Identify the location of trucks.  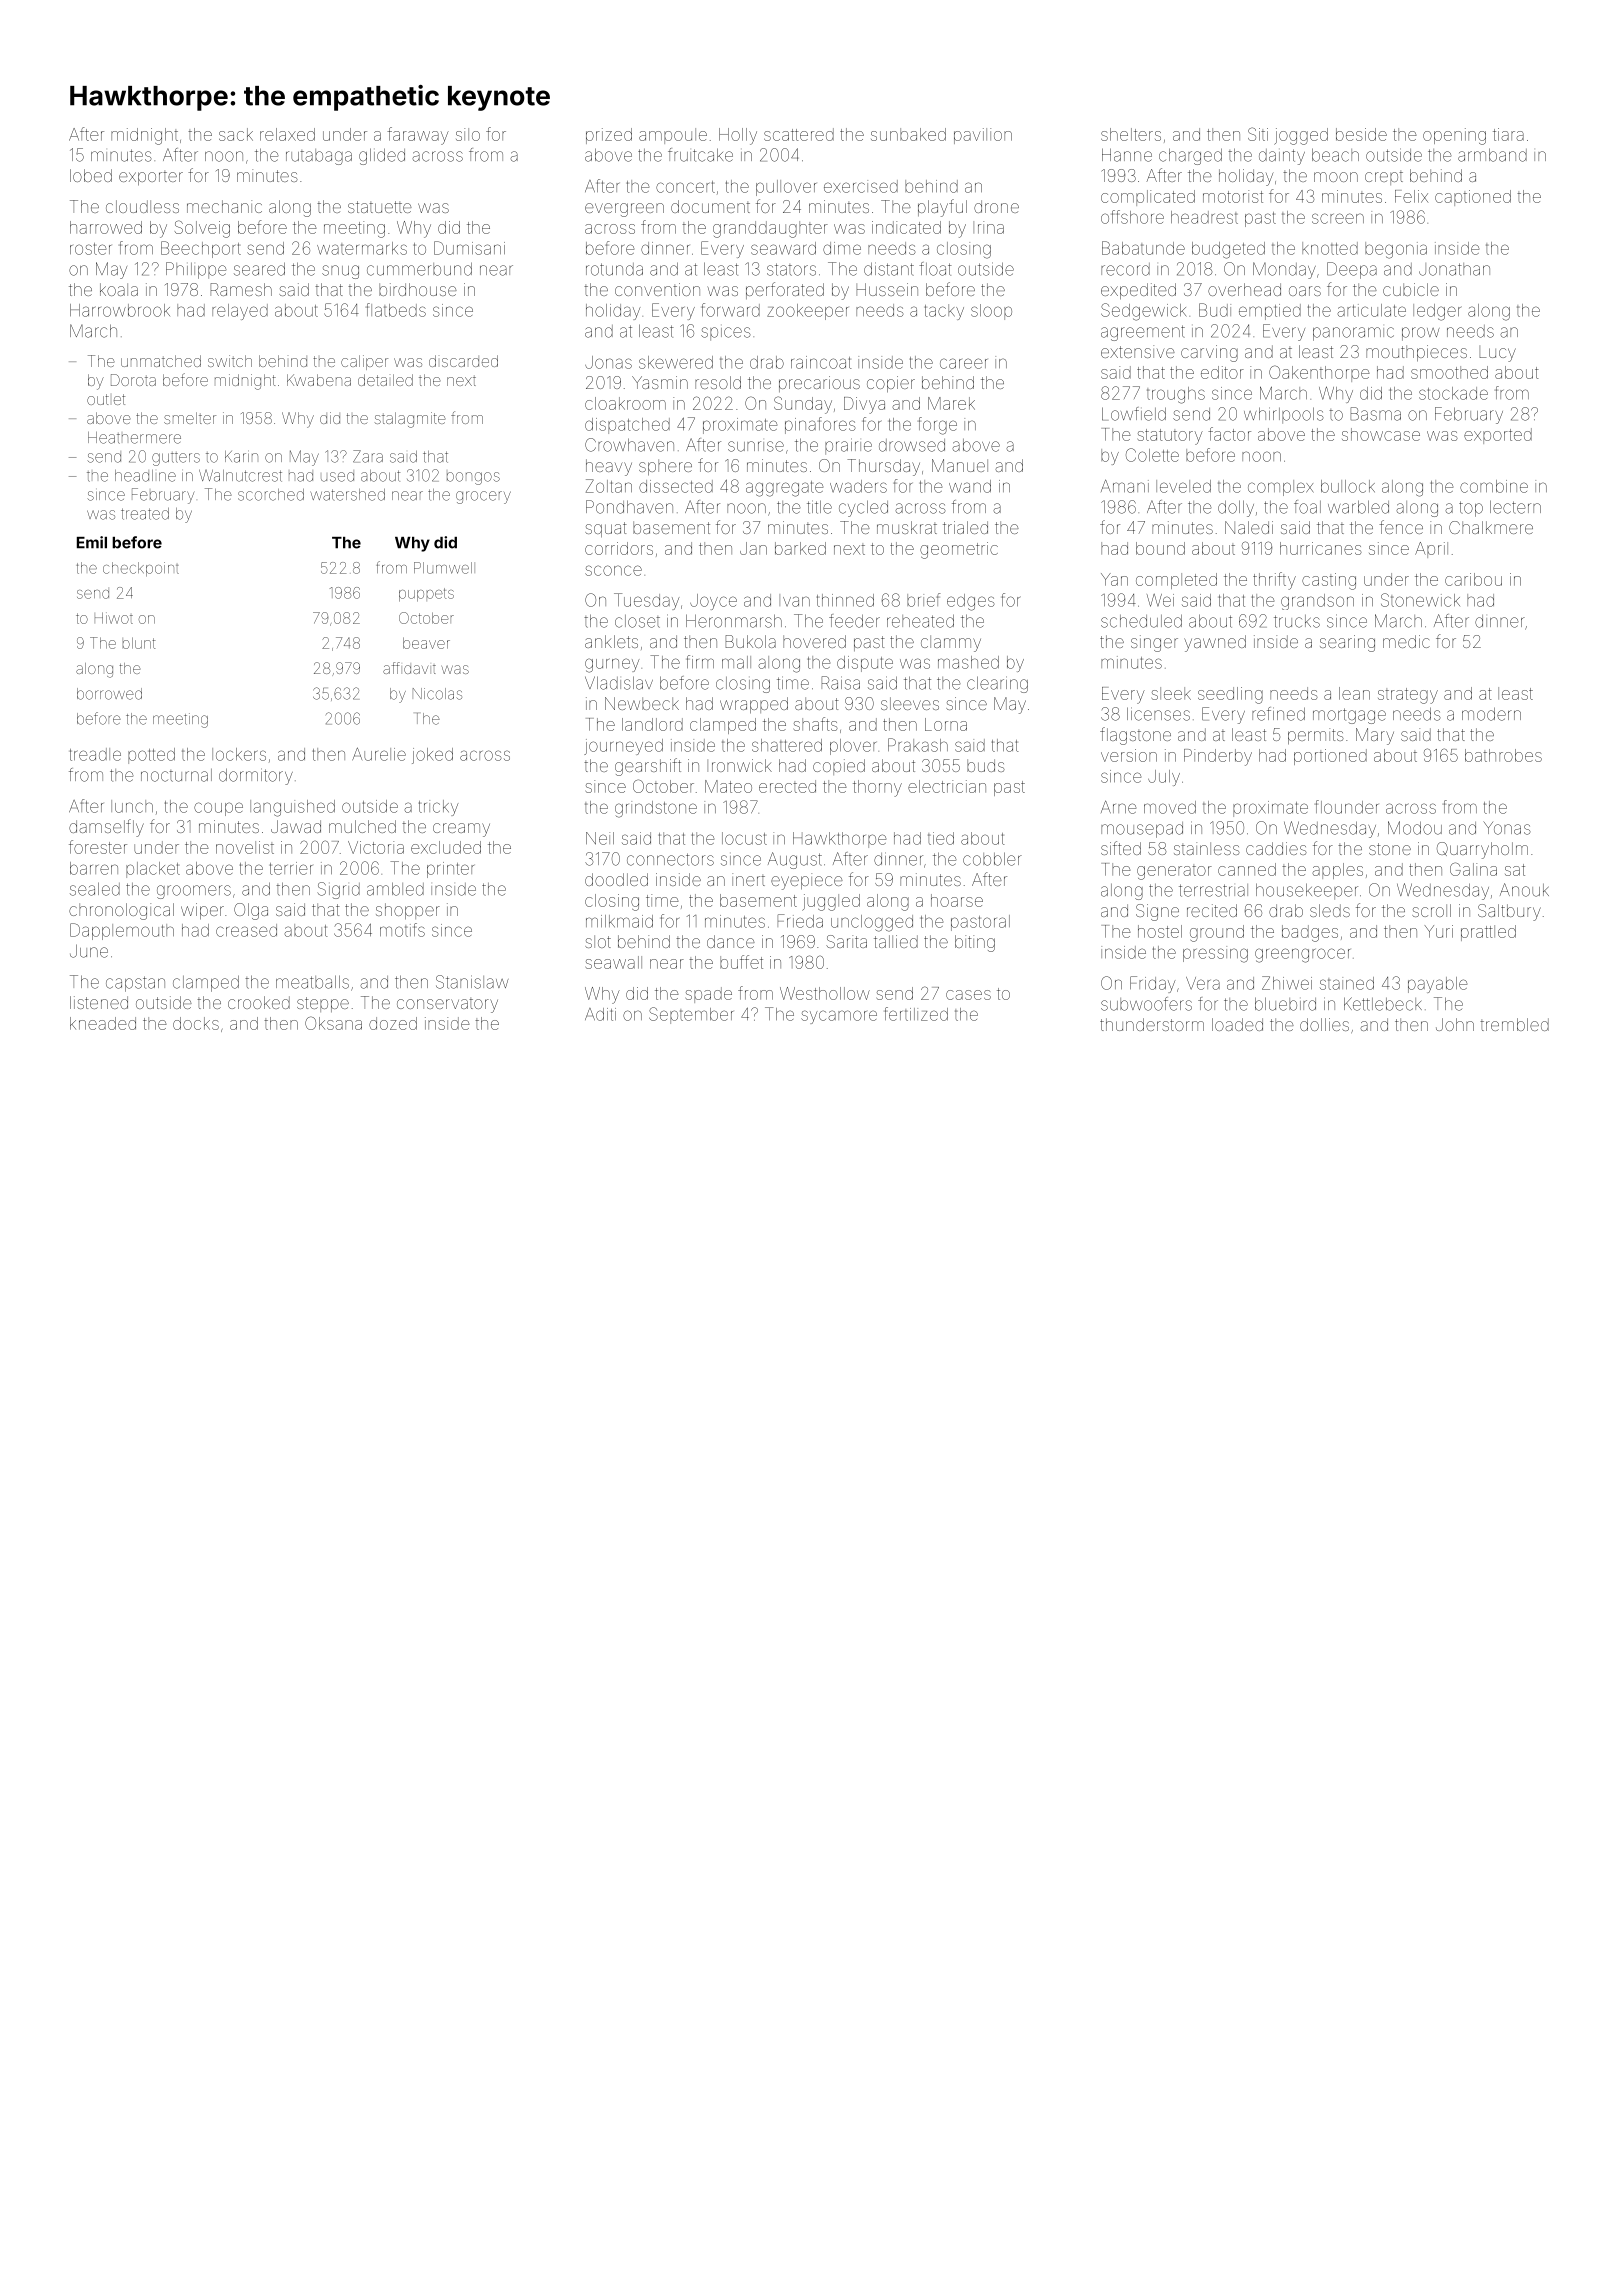
(1297, 621).
